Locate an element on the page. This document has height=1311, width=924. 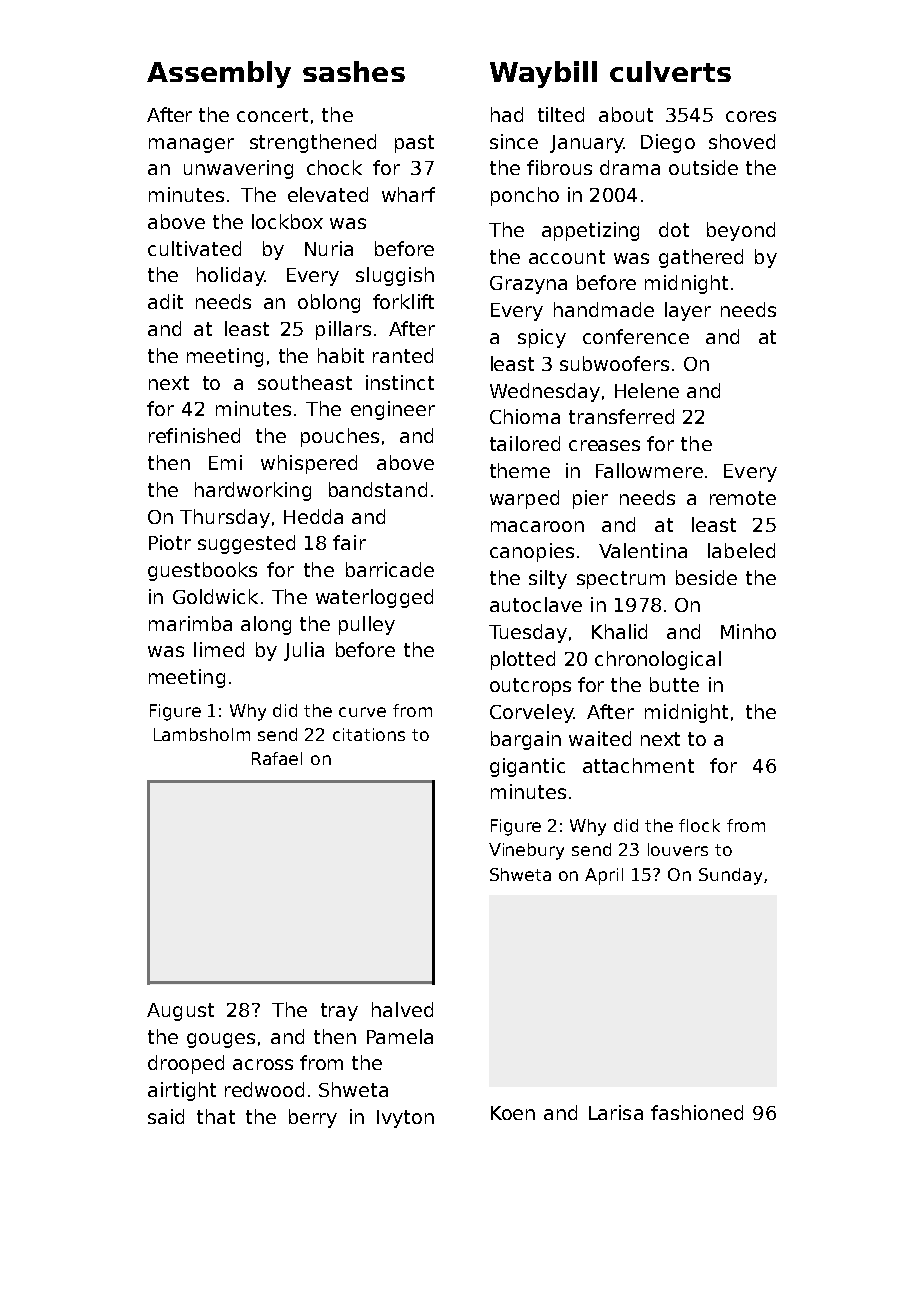
Sunday is located at coordinates (730, 876).
